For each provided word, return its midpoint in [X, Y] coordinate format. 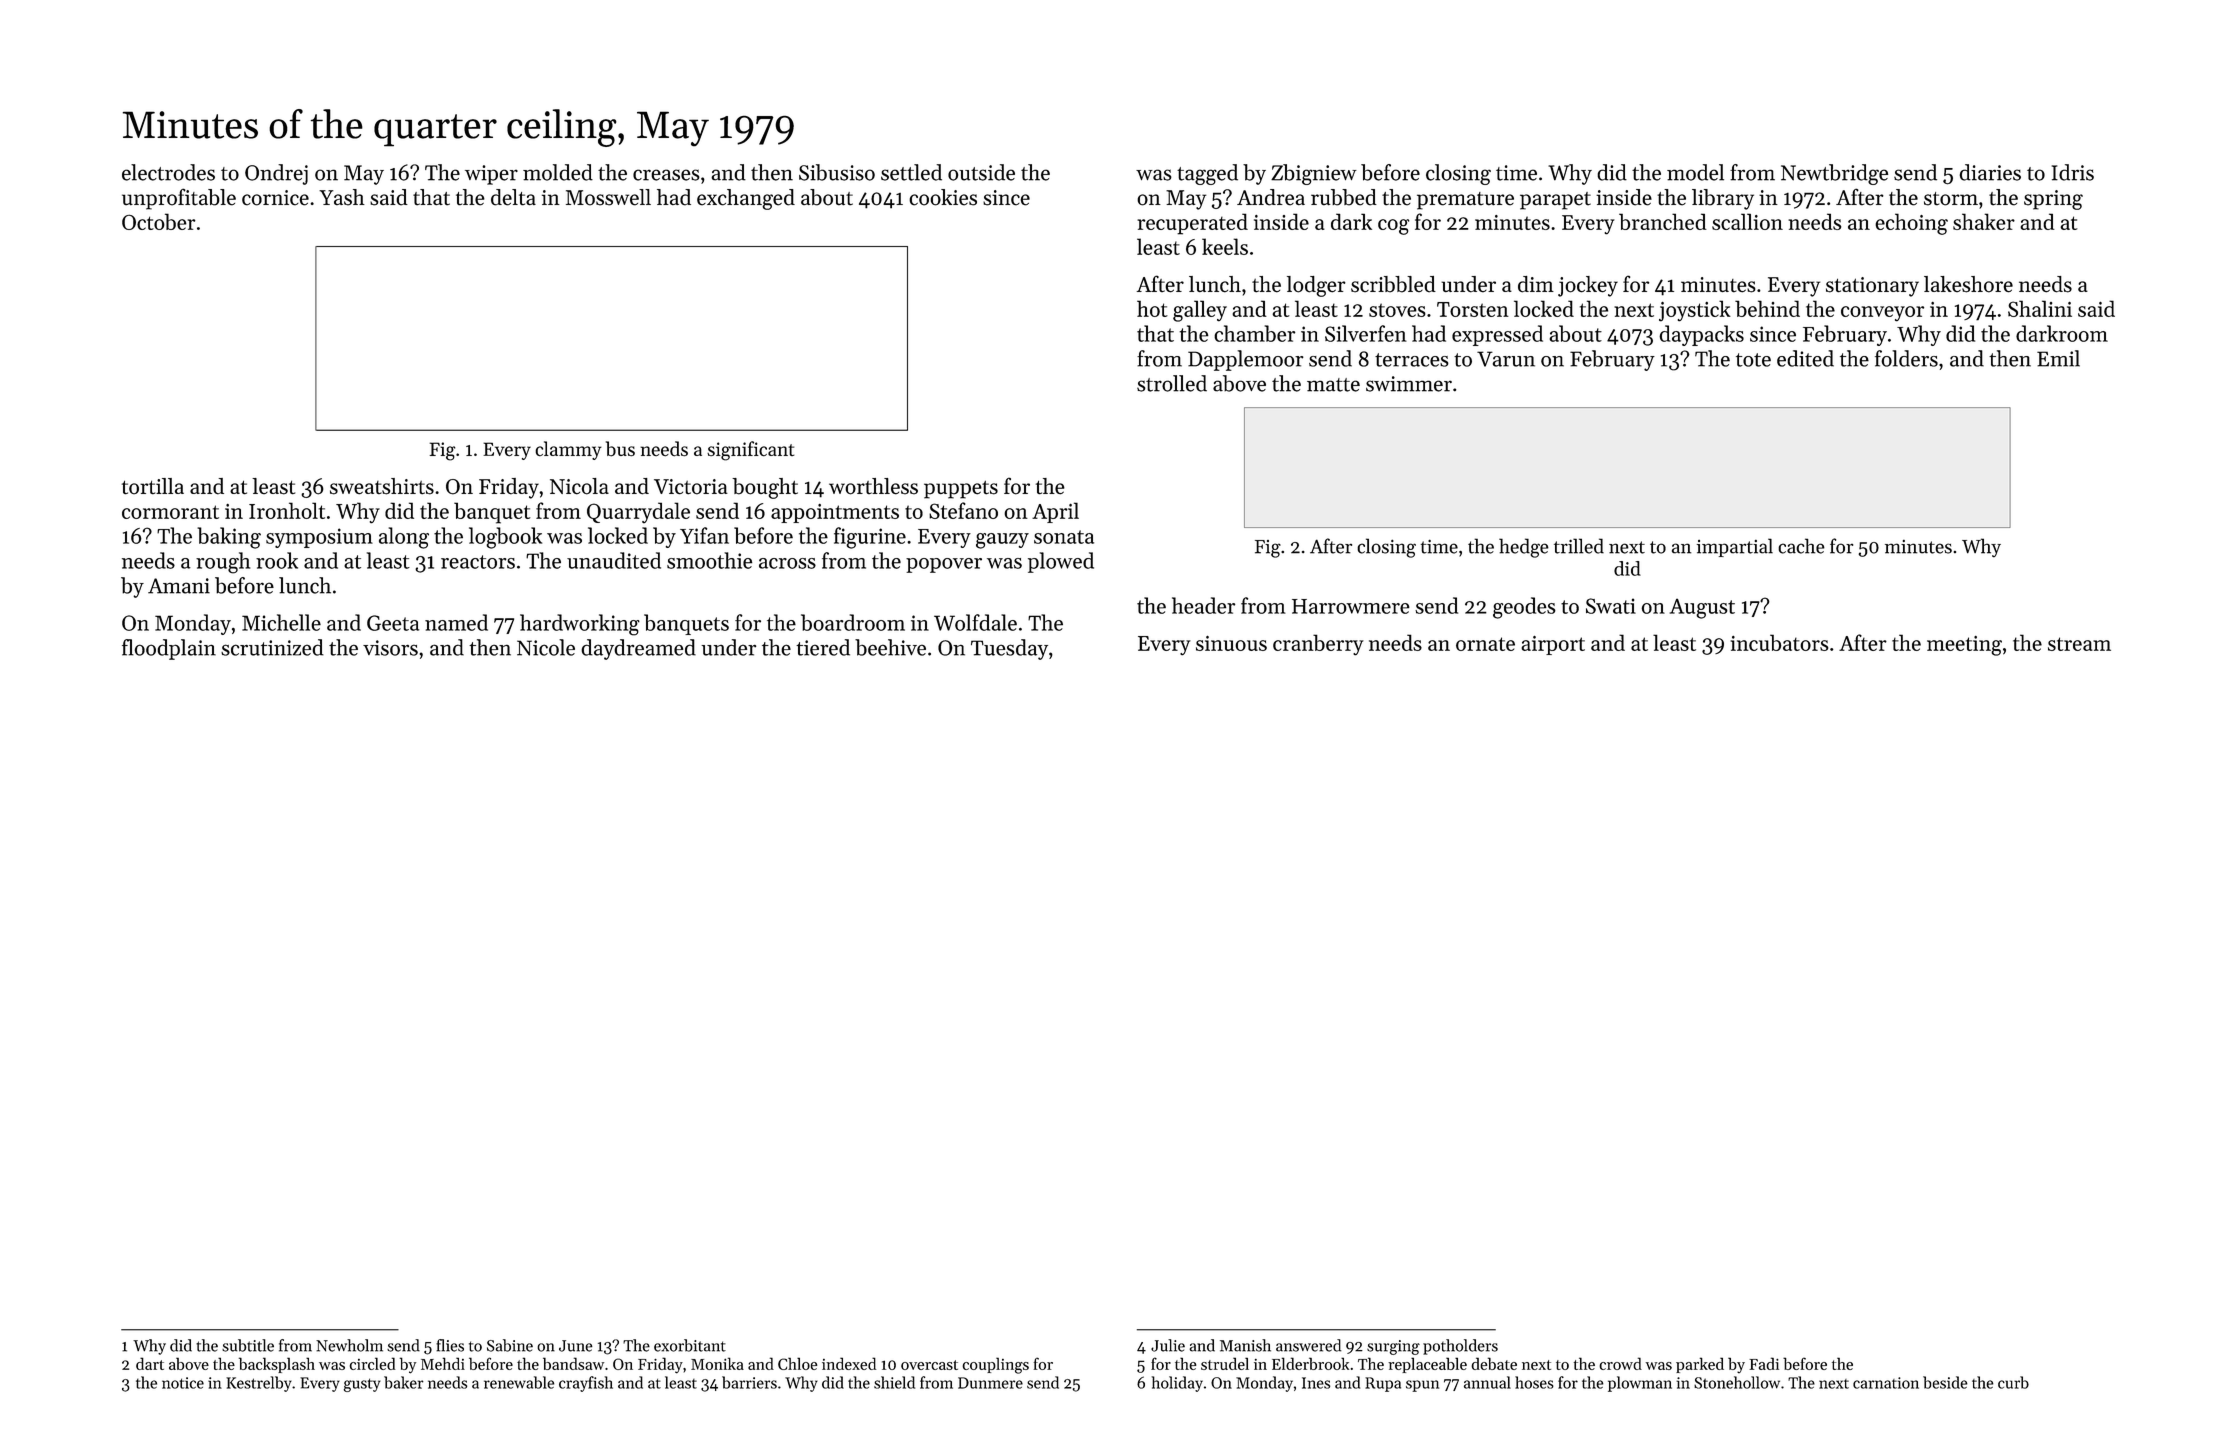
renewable [519, 1382]
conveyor [1882, 314]
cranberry [1318, 645]
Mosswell [608, 197]
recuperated [1192, 224]
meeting [1964, 646]
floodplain [169, 649]
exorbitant [690, 1345]
